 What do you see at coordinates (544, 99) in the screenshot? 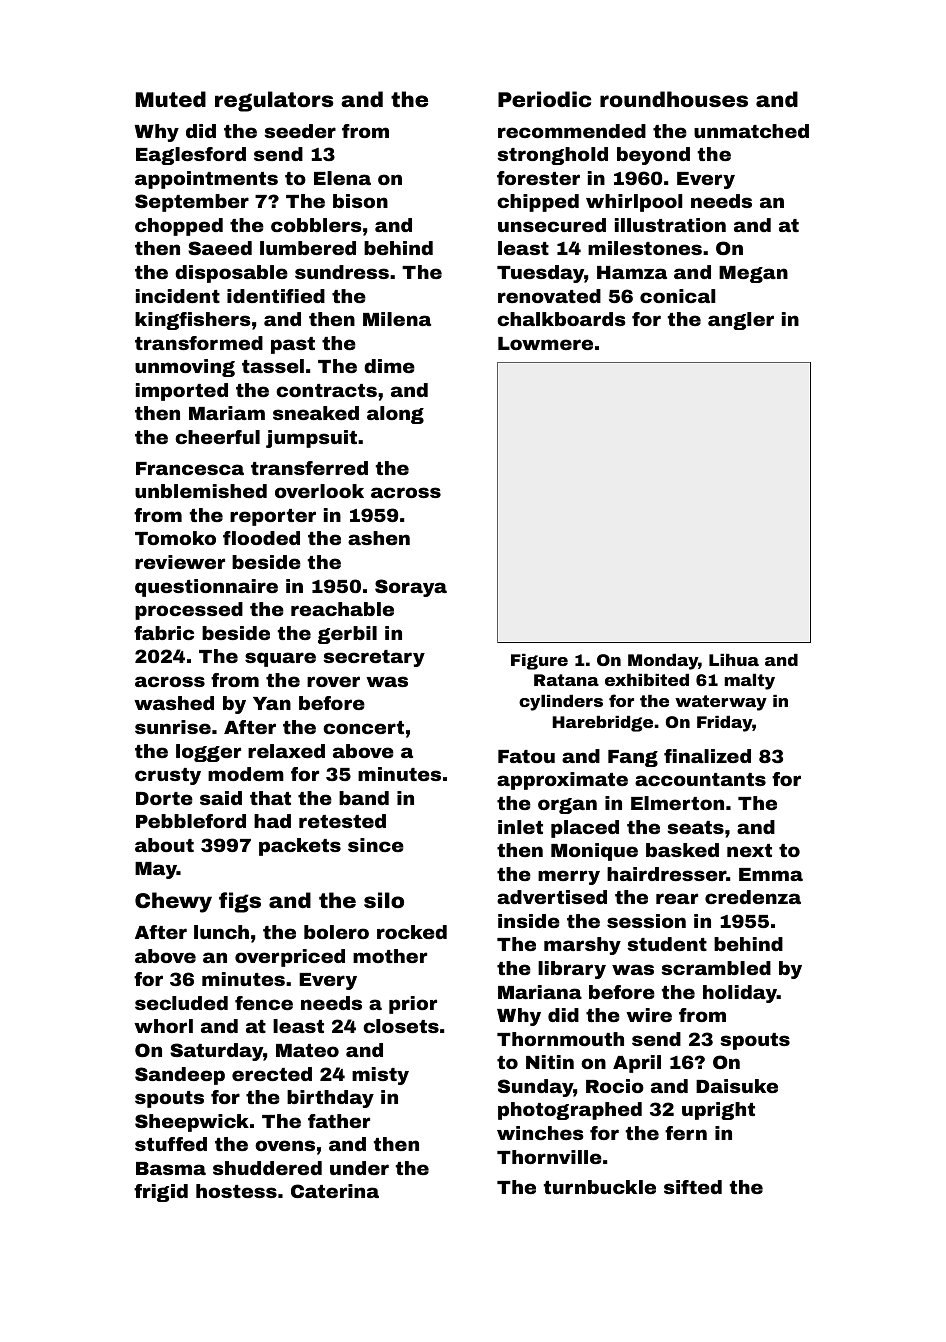
I see `Periodic` at bounding box center [544, 99].
